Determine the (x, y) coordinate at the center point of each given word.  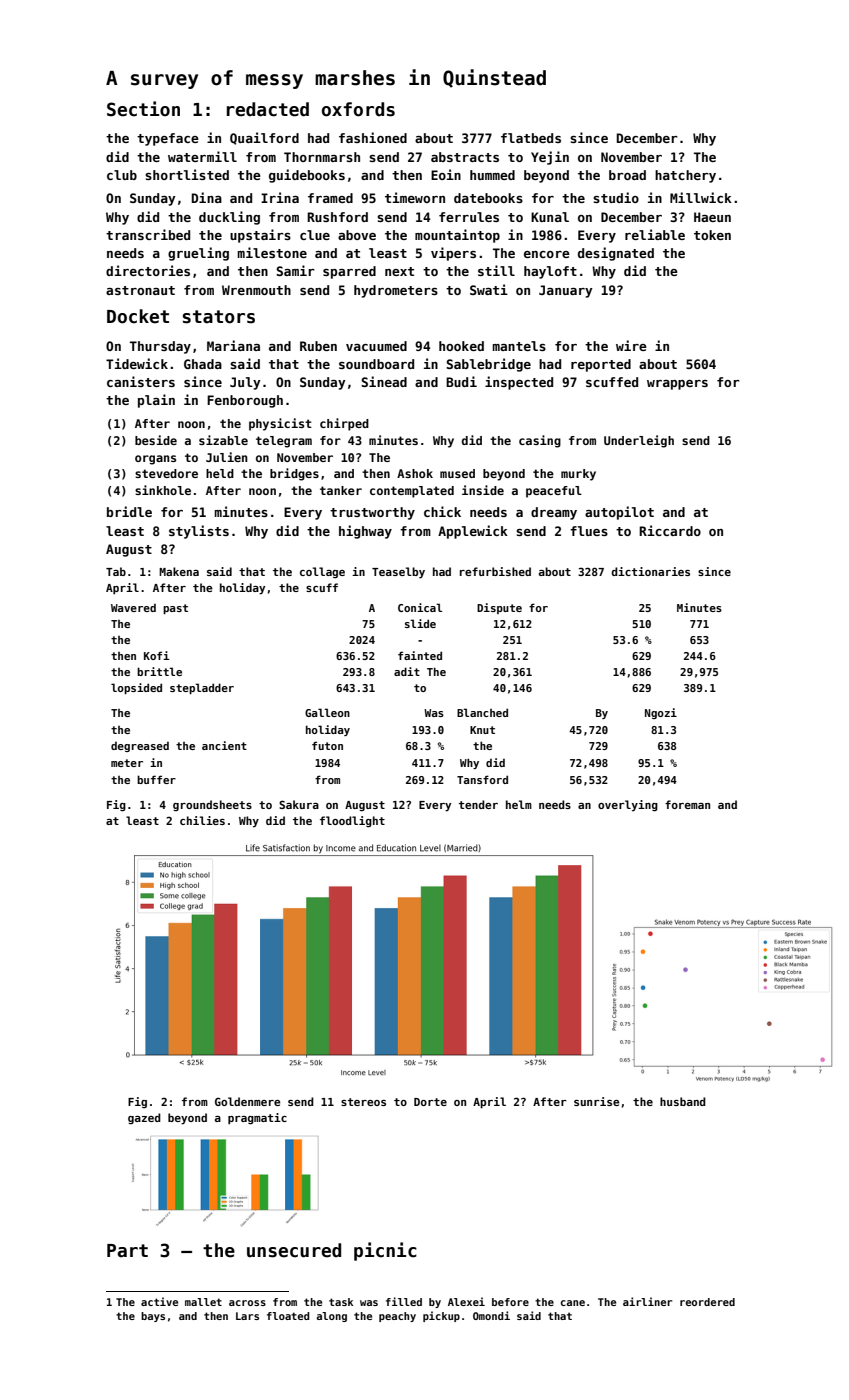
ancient (224, 745)
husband (683, 1101)
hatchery (685, 176)
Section (143, 109)
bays (153, 1317)
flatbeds (531, 138)
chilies (202, 820)
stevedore (166, 473)
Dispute (499, 608)
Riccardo (670, 530)
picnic (385, 1251)
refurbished (495, 571)
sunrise (597, 1101)
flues (589, 531)
